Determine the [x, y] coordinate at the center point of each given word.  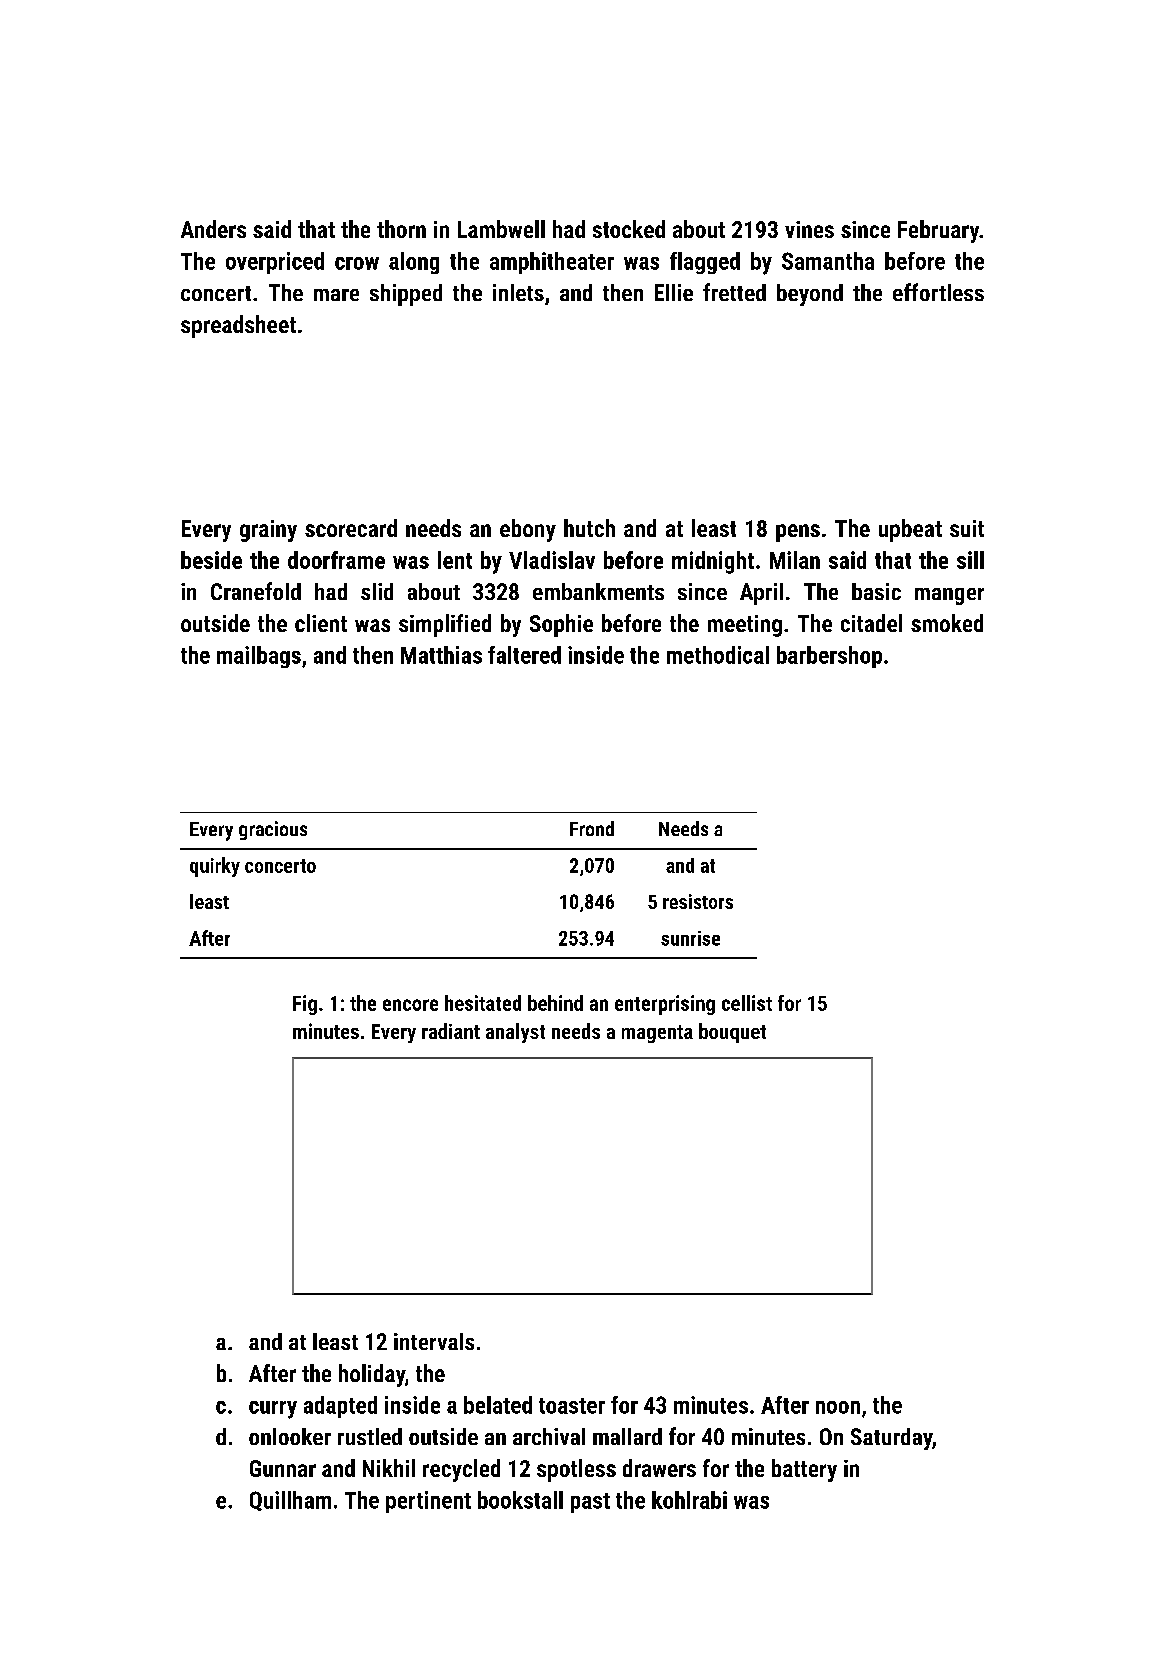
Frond [592, 828]
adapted [340, 1407]
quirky [215, 867]
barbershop [829, 657]
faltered [524, 655]
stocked [629, 229]
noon [838, 1407]
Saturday [891, 1439]
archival [549, 1436]
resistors [698, 901]
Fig [305, 1005]
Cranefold [256, 591]
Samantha [828, 261]
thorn [401, 229]
